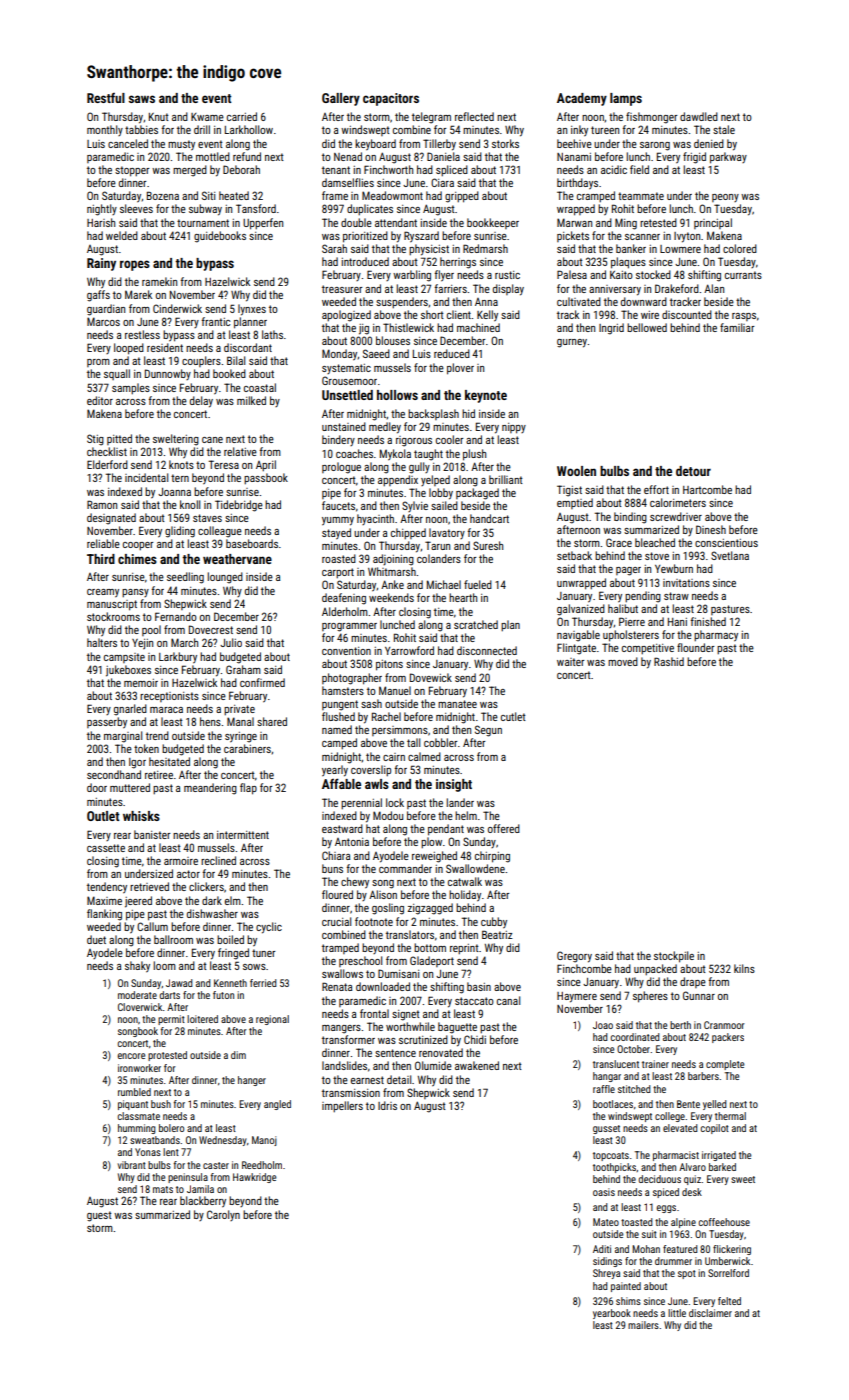  I want to click on complete, so click(725, 1065).
